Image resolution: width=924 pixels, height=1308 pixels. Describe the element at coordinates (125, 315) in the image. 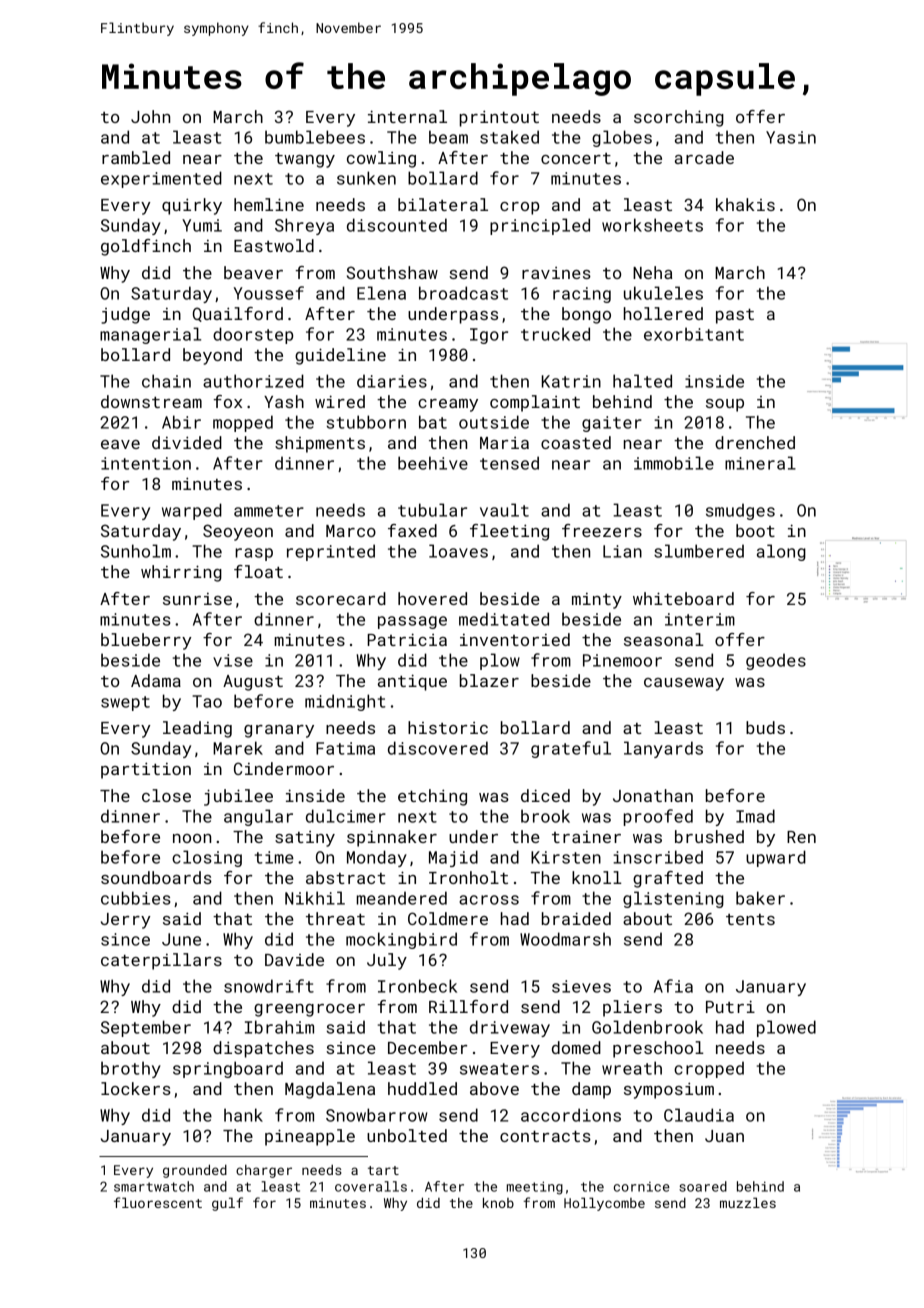

I see `judge` at that location.
